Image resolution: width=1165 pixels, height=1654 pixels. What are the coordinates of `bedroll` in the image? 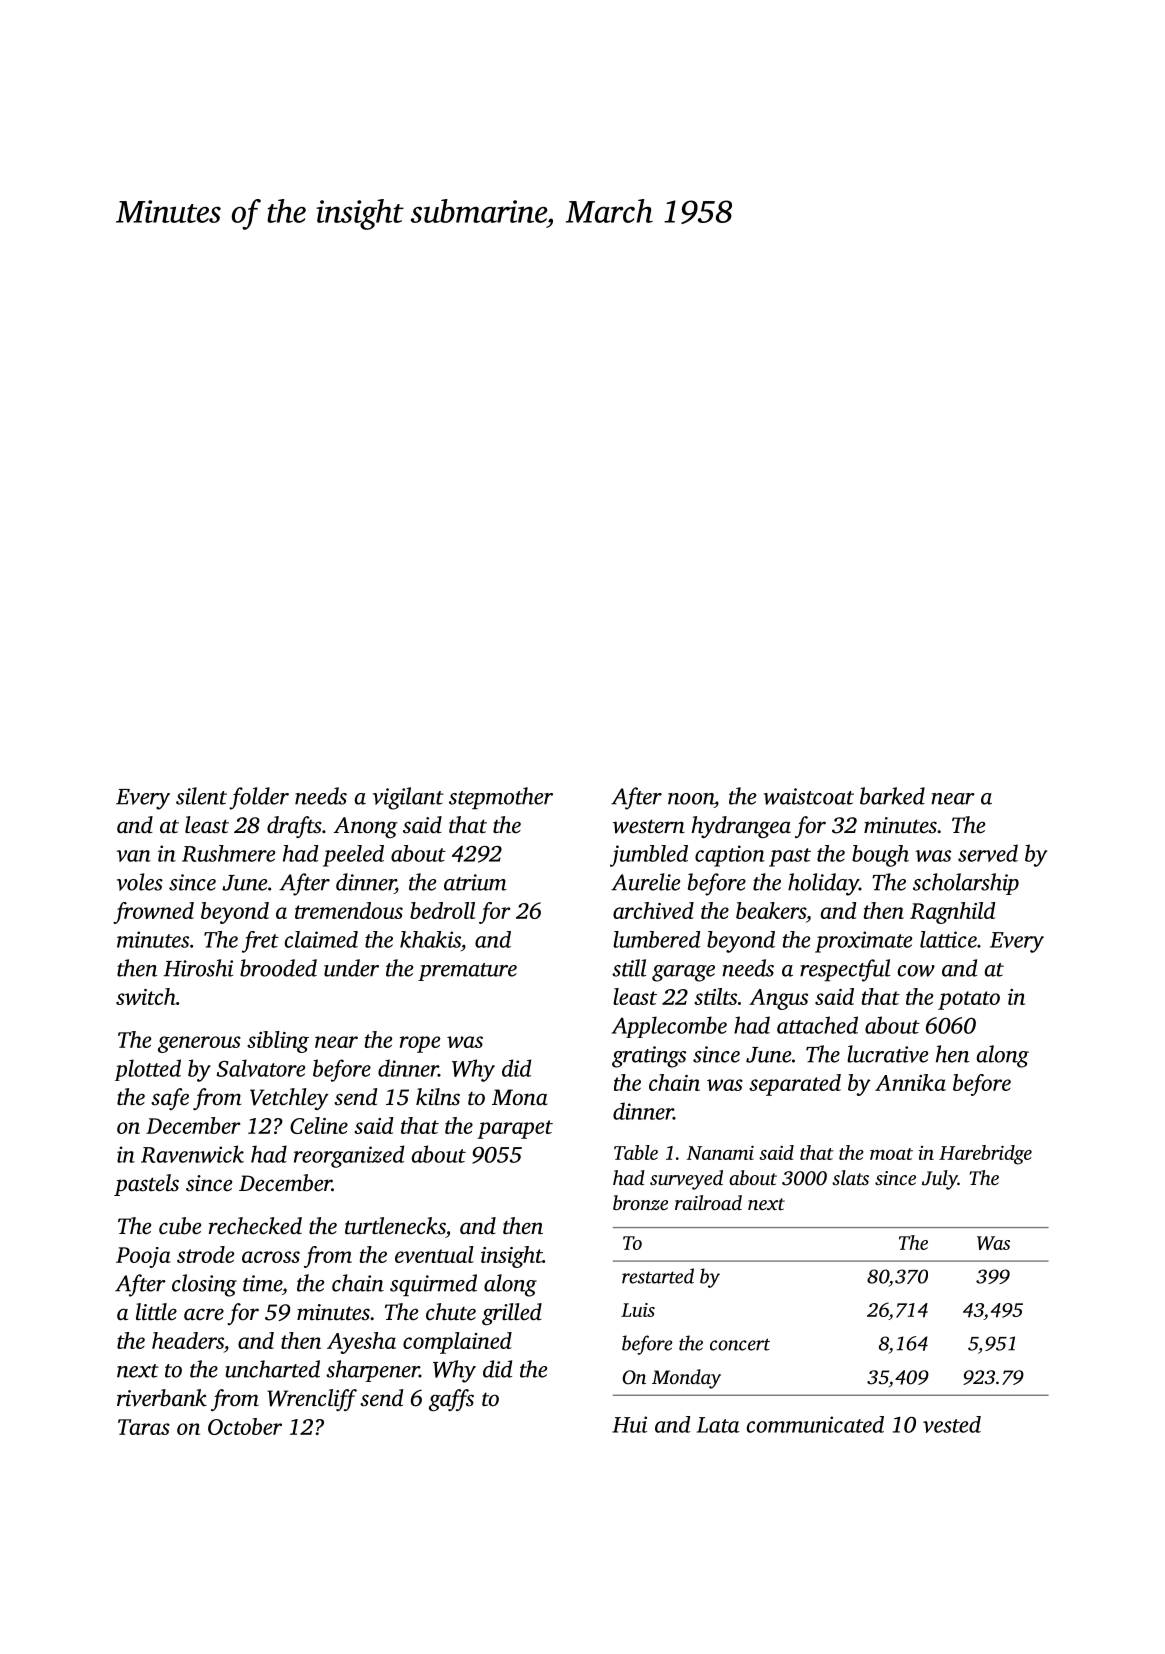 It's located at (442, 910).
